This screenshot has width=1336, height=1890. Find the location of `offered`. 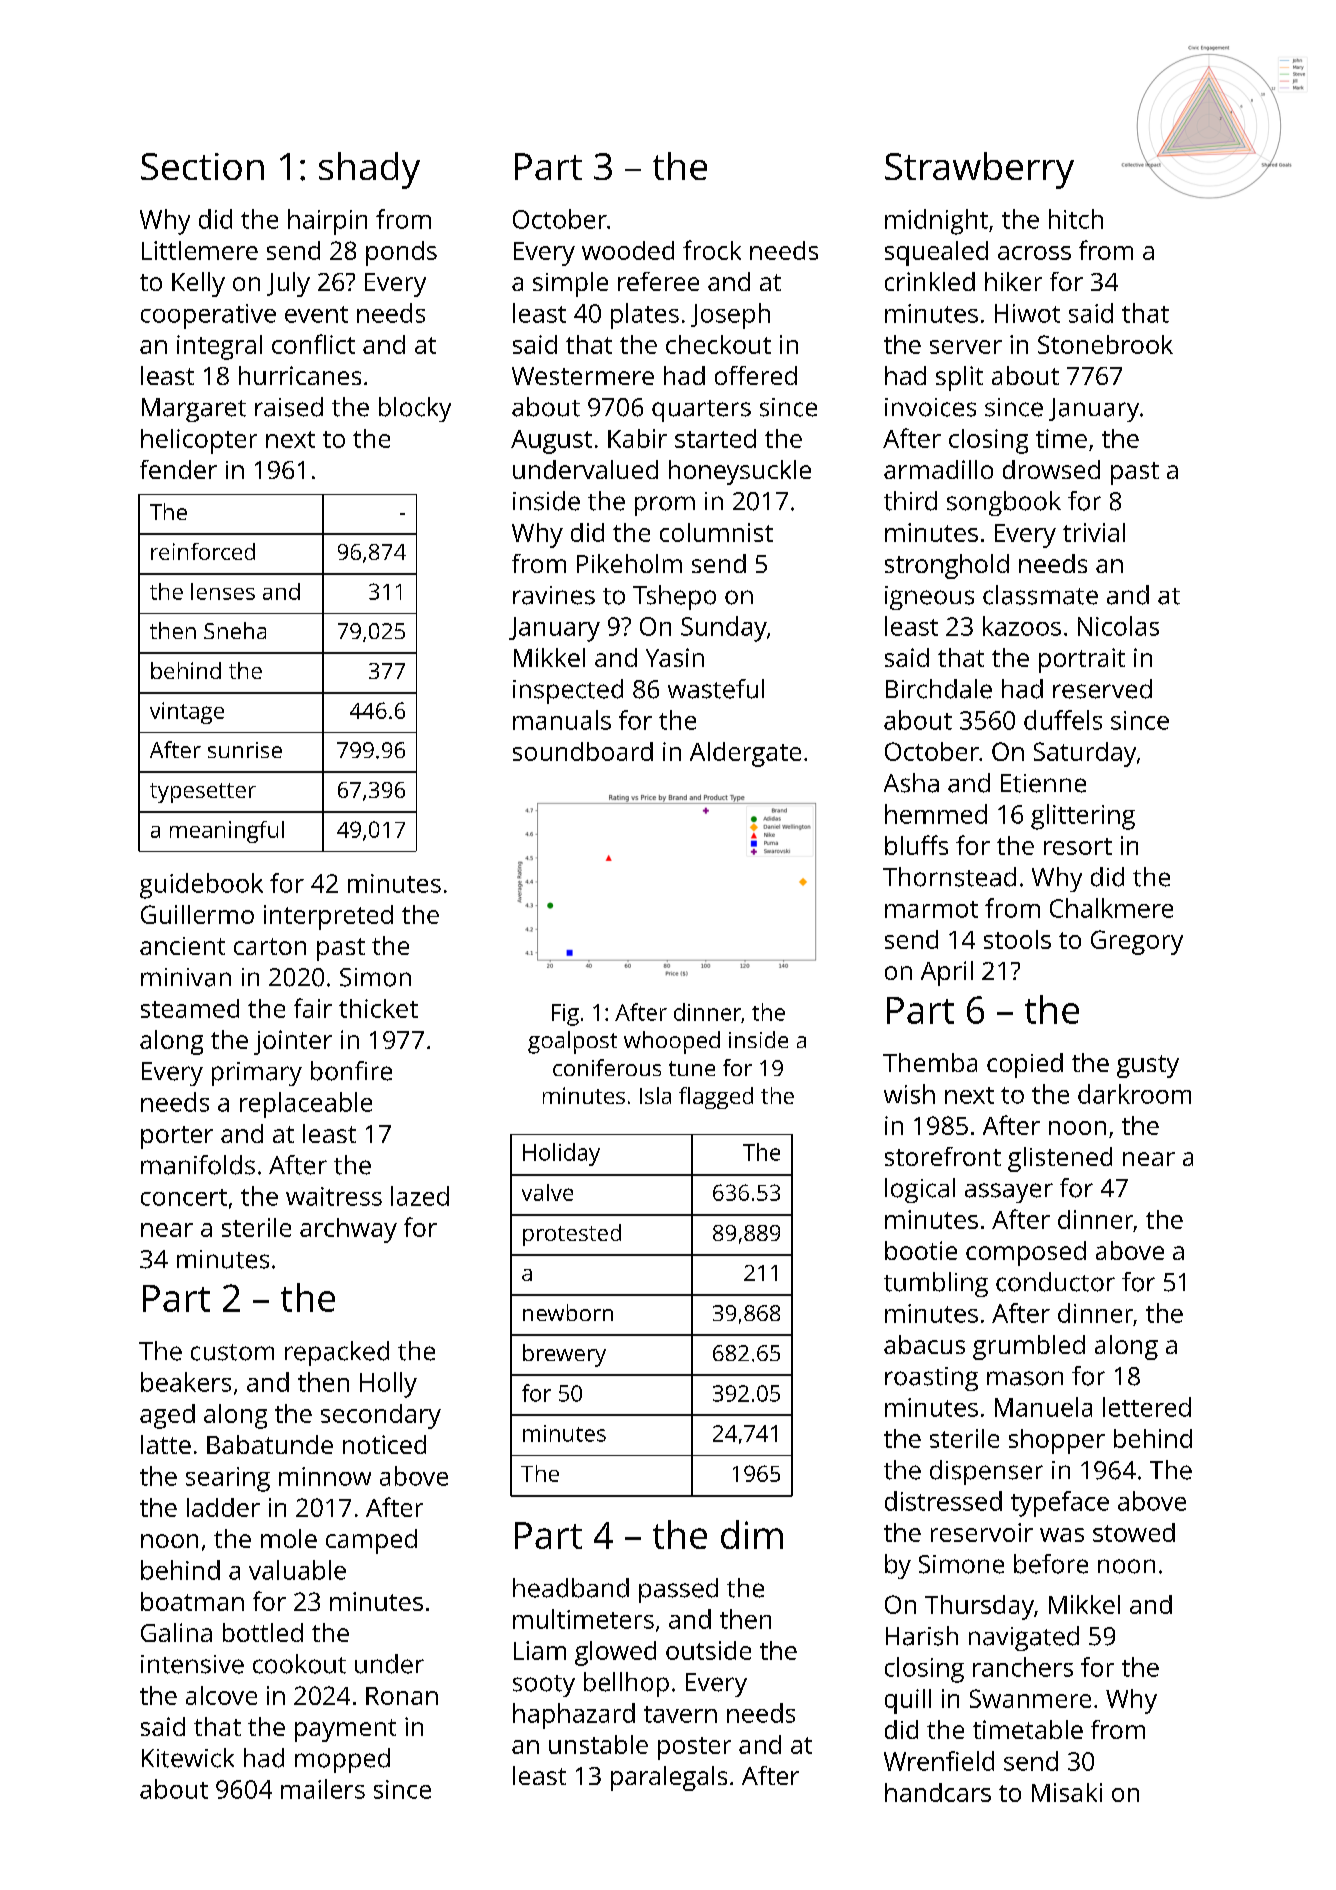

offered is located at coordinates (756, 375).
